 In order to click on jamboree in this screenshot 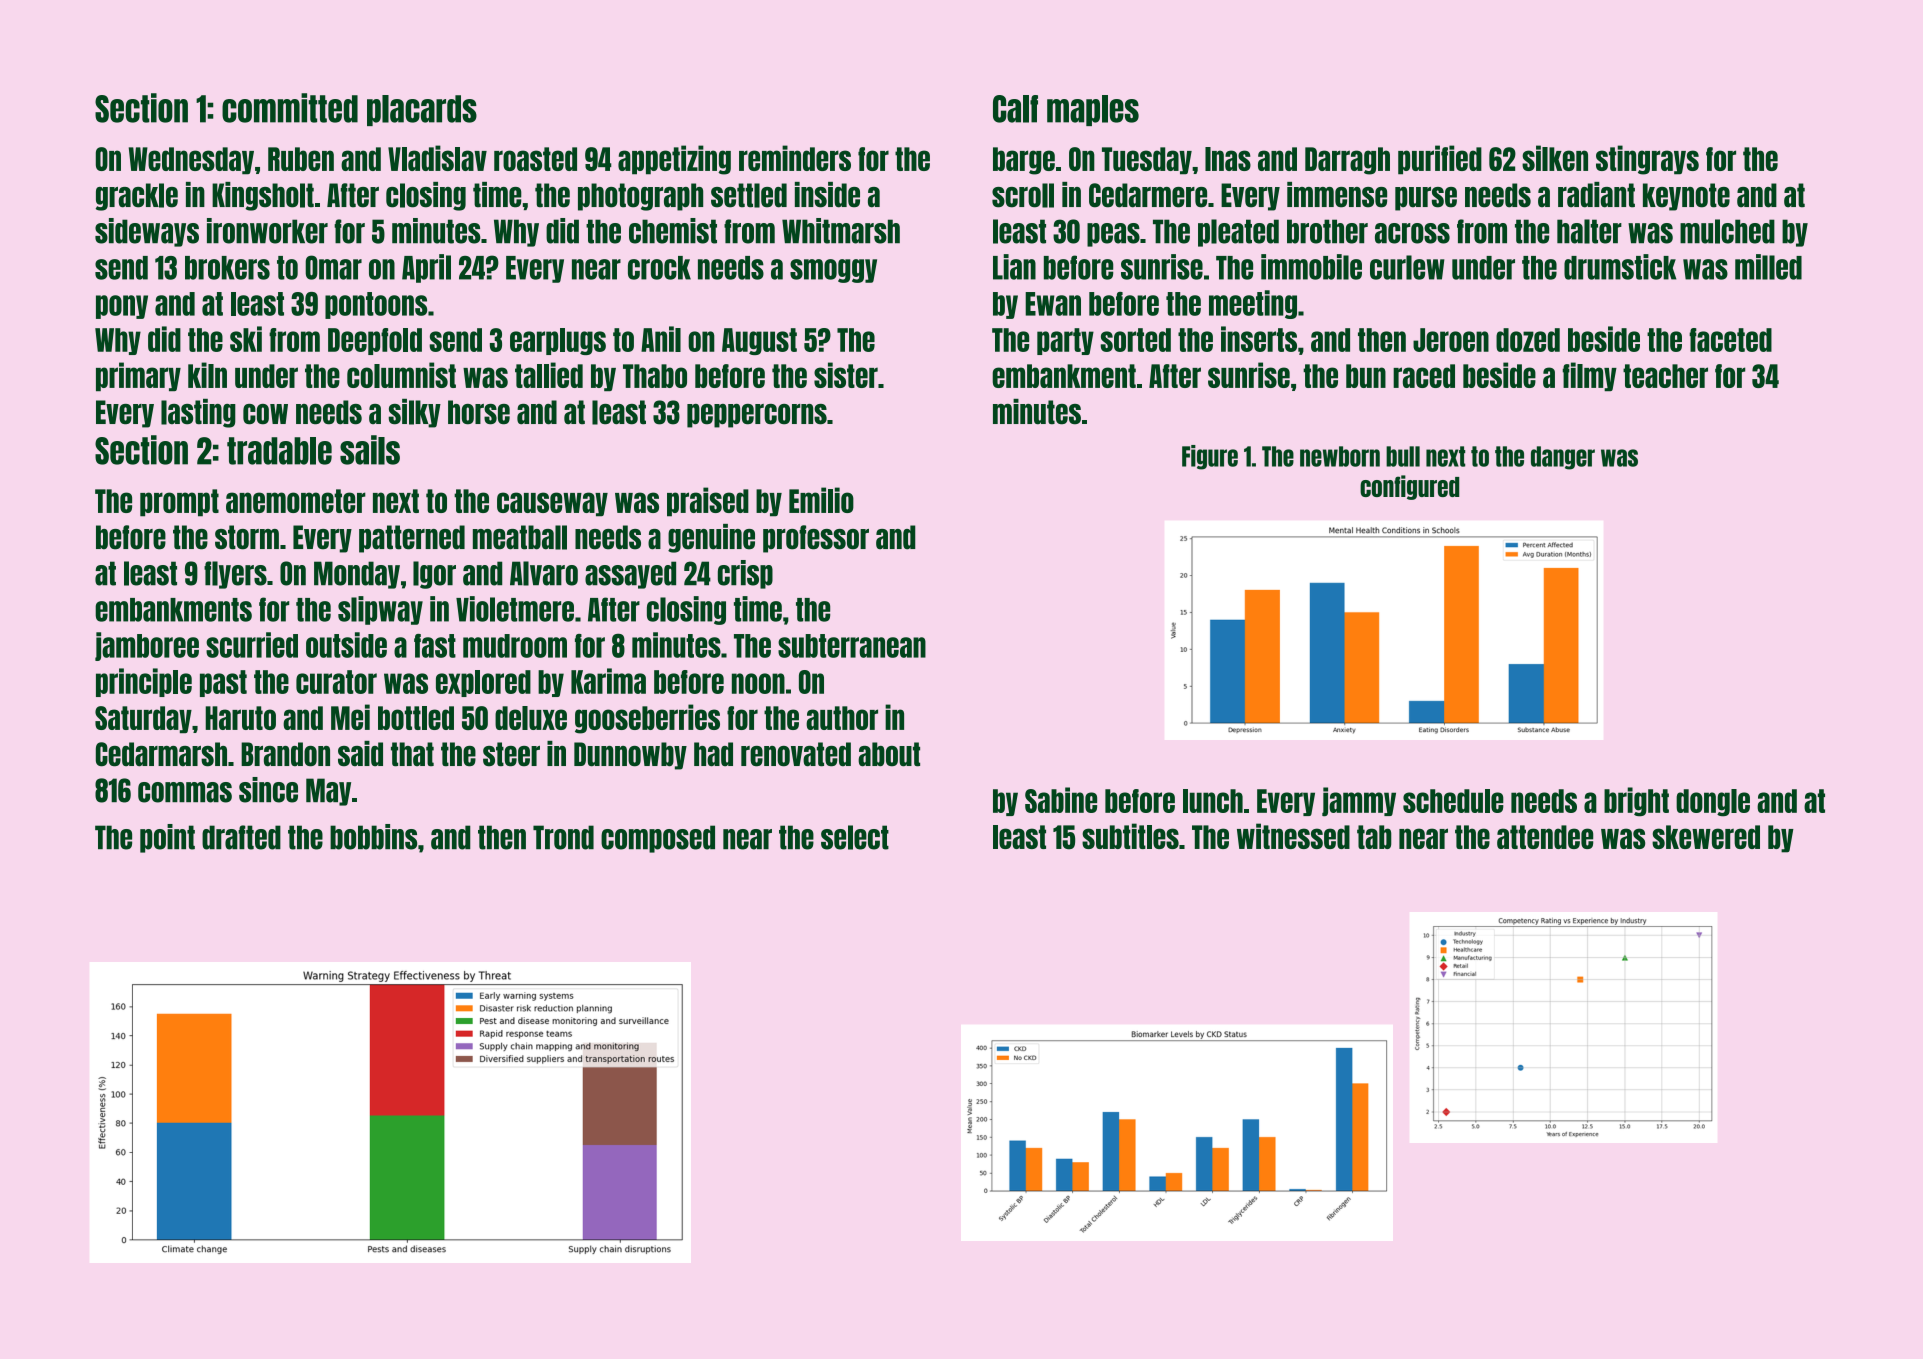, I will do `click(147, 646)`.
